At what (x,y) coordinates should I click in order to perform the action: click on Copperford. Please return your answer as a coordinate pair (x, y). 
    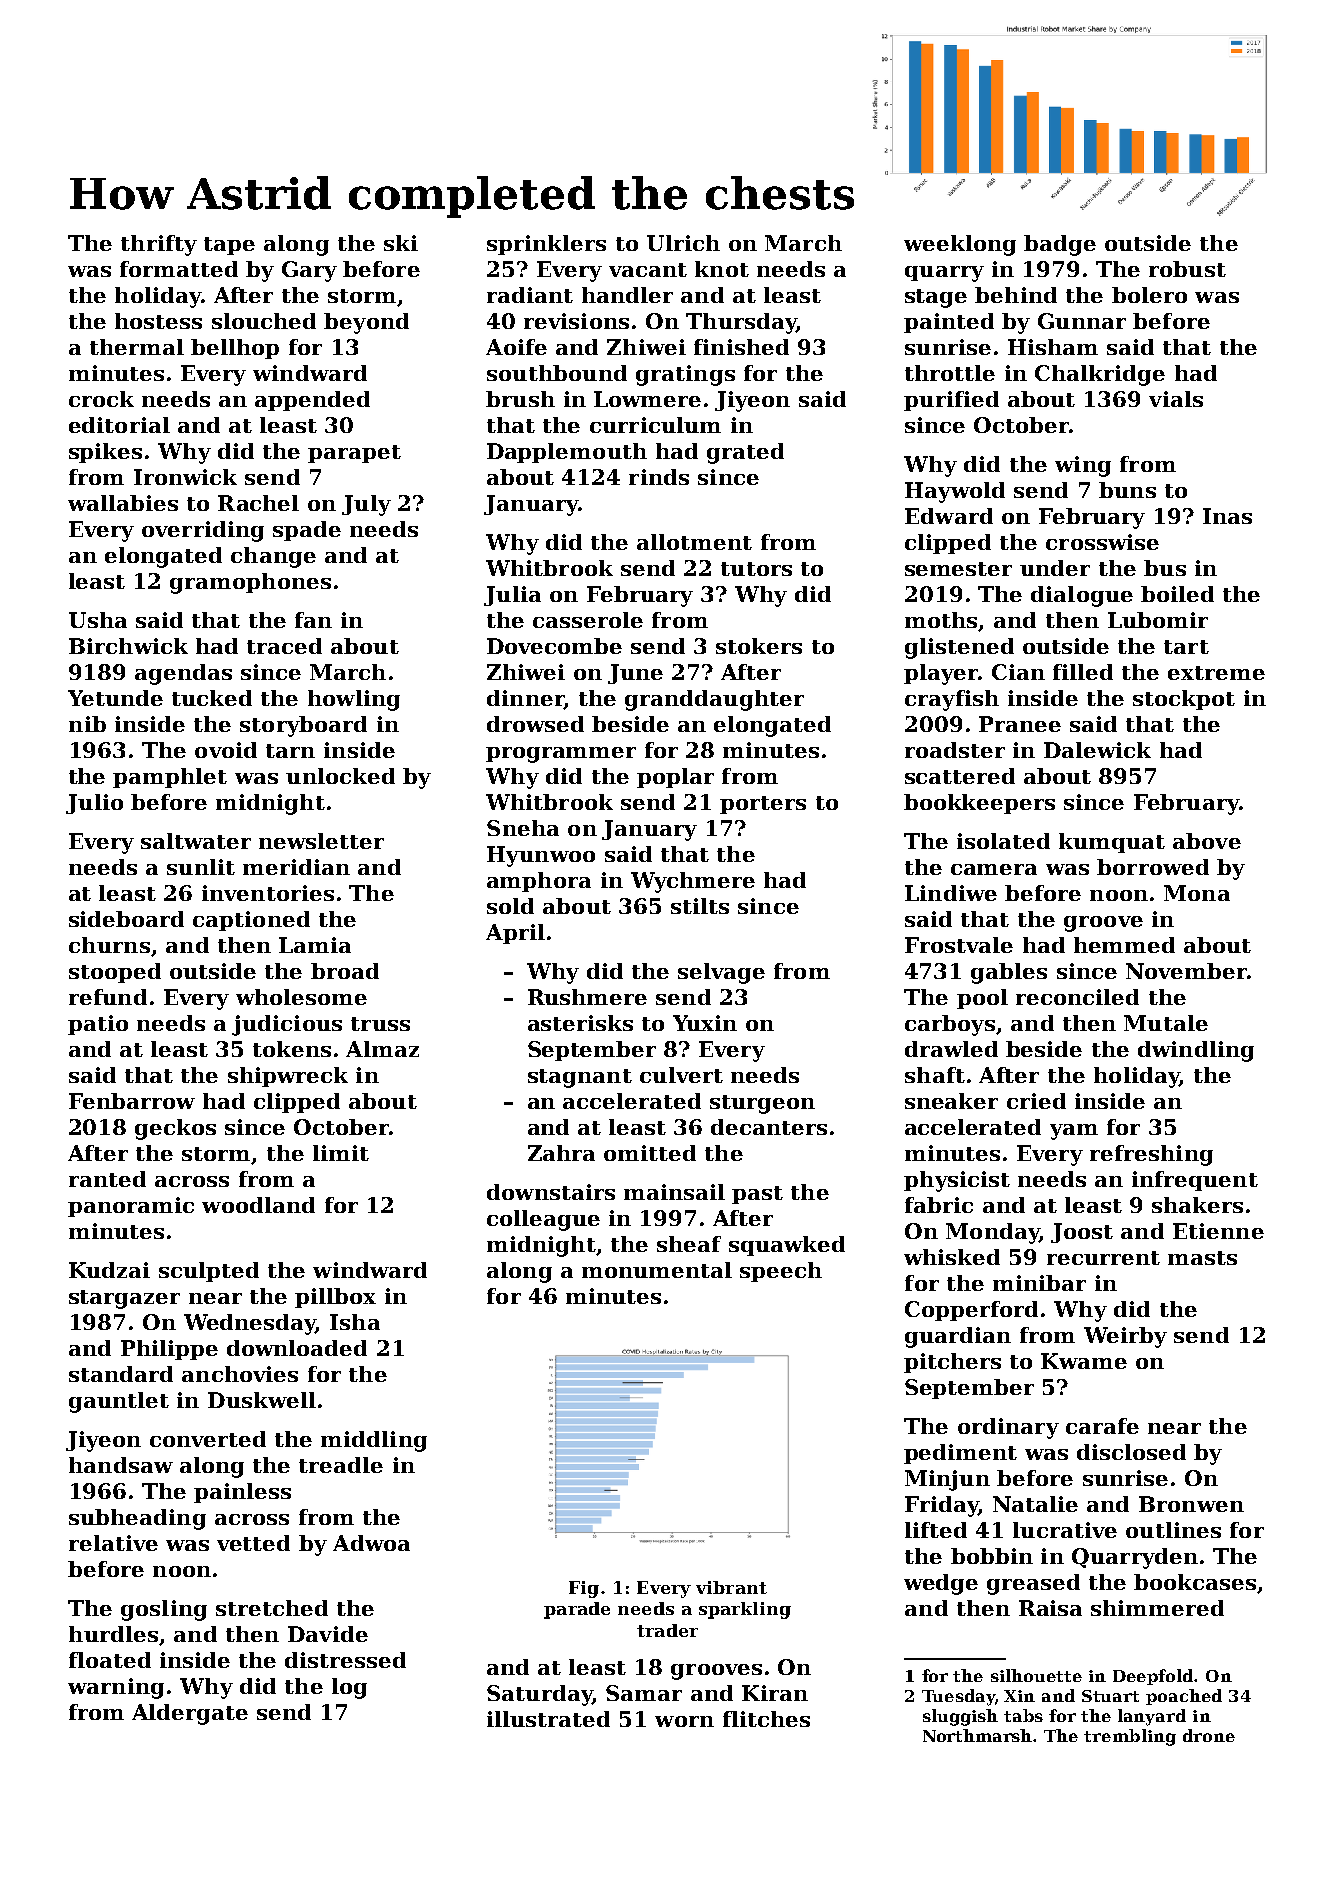
    Looking at the image, I should click on (971, 1311).
